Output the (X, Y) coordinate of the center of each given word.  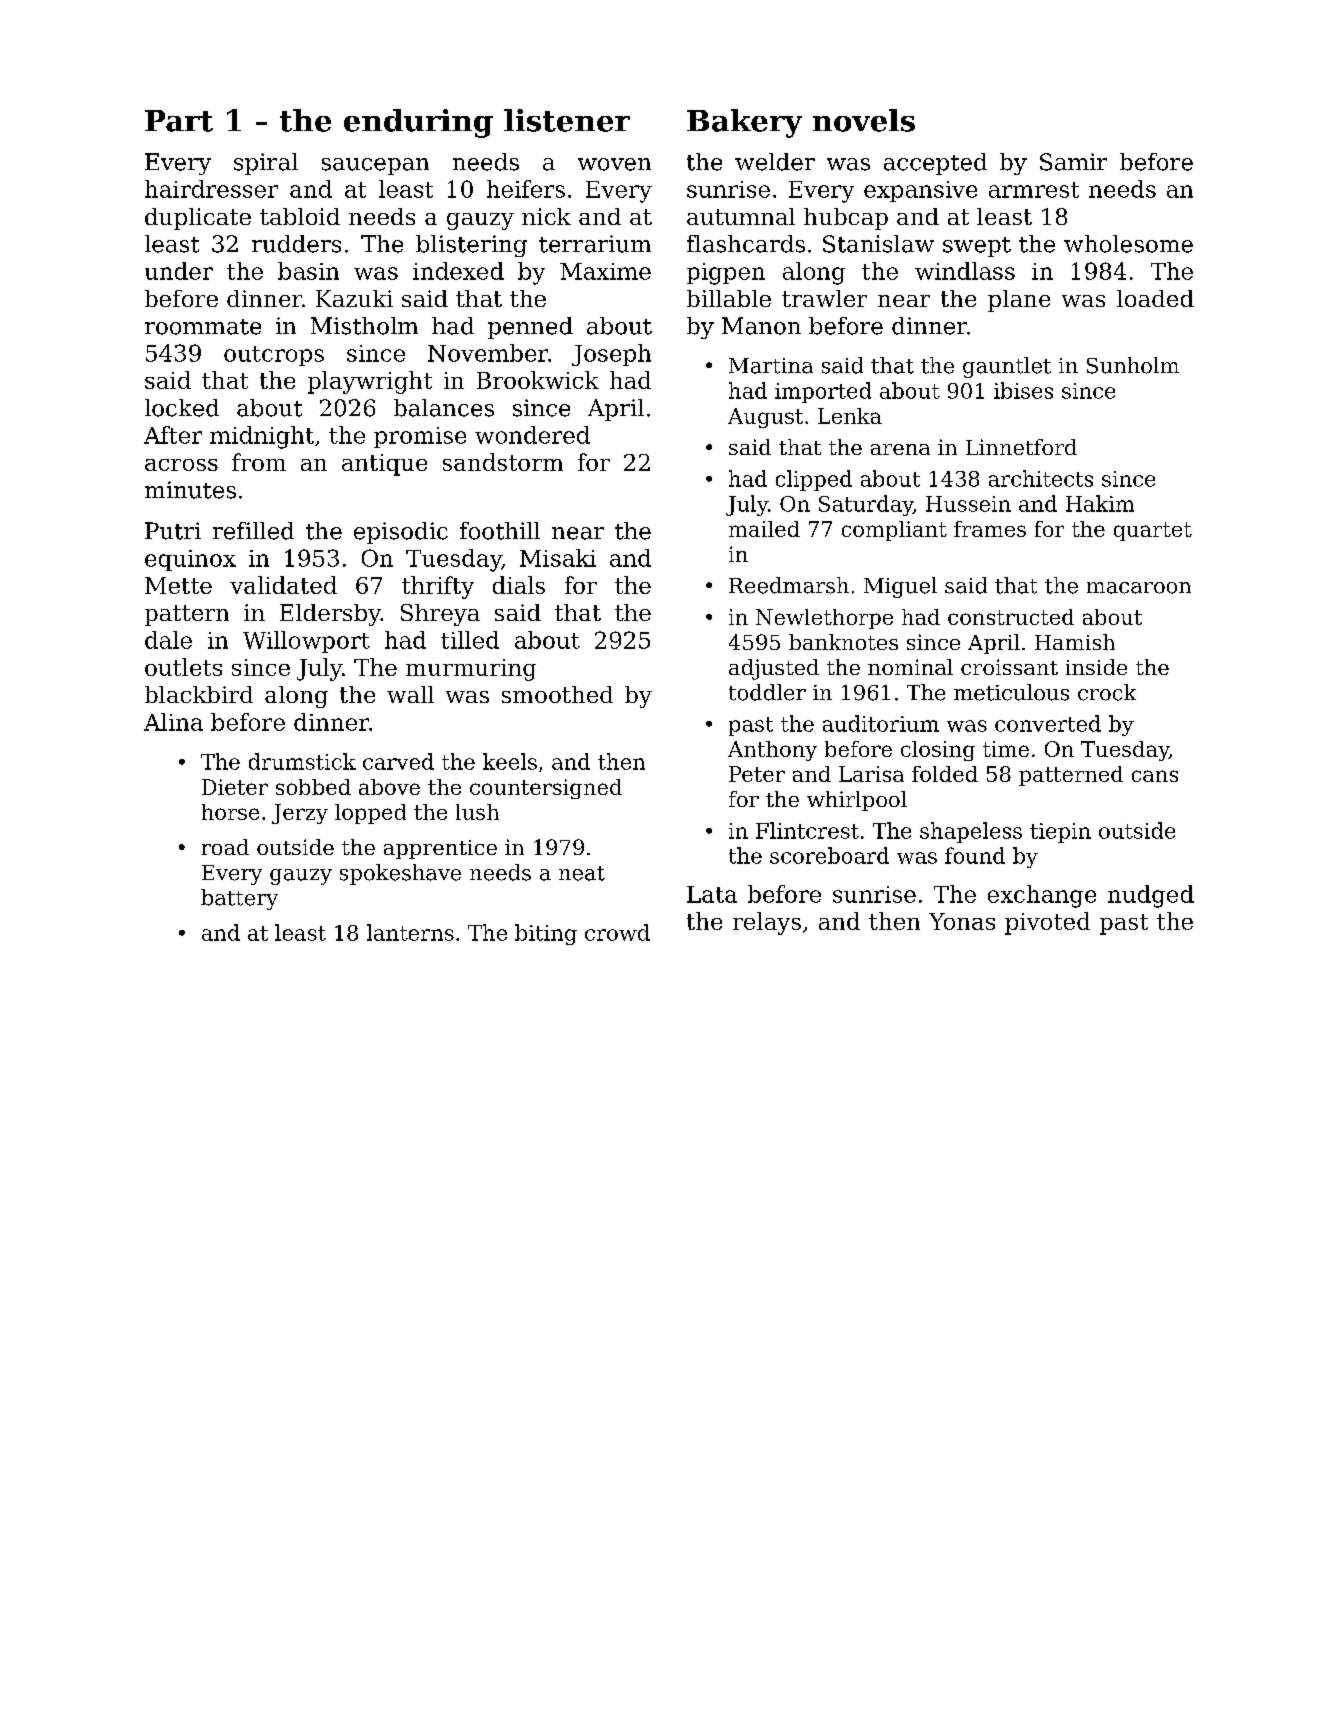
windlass (965, 271)
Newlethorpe (824, 619)
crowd (617, 932)
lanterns (410, 932)
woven (614, 164)
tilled (470, 640)
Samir (1073, 162)
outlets (183, 667)
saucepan (375, 166)
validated (283, 585)
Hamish (1075, 642)
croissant (1009, 667)
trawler (824, 298)
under (179, 271)
